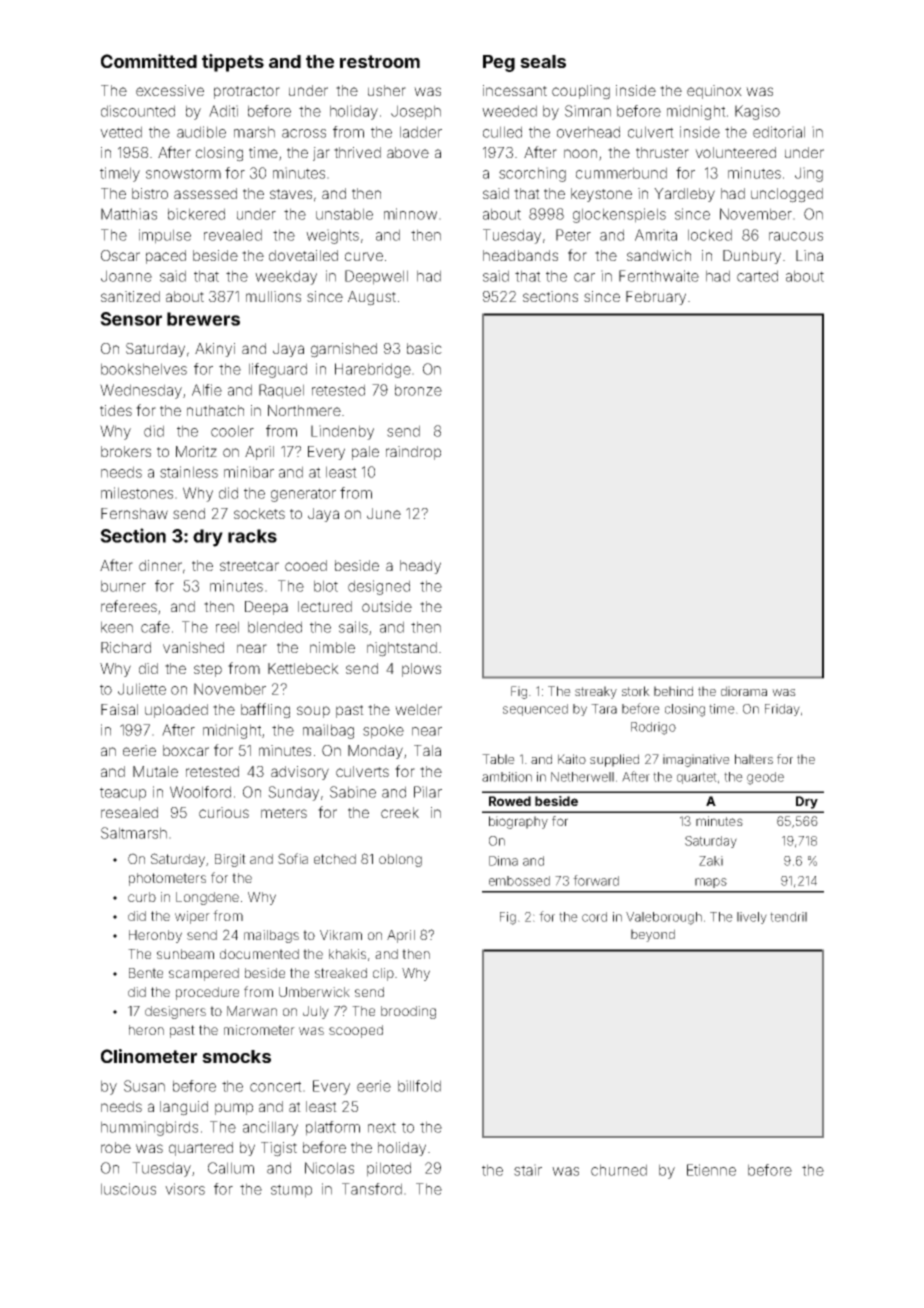 This page has height=1308, width=924. What do you see at coordinates (788, 917) in the page?
I see `tendril` at bounding box center [788, 917].
